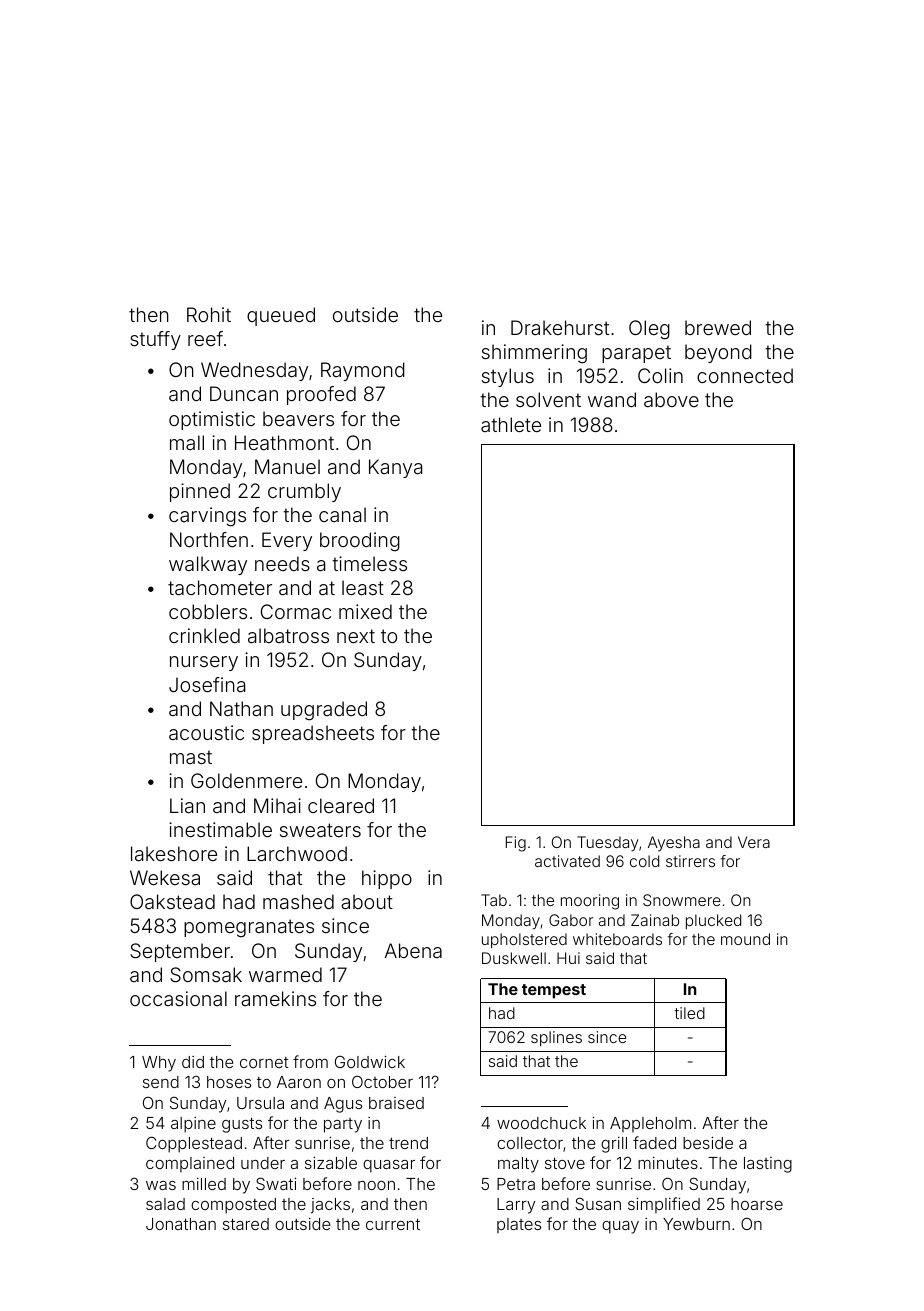 The height and width of the image is (1311, 924). Describe the element at coordinates (208, 565) in the image. I see `walkway` at that location.
